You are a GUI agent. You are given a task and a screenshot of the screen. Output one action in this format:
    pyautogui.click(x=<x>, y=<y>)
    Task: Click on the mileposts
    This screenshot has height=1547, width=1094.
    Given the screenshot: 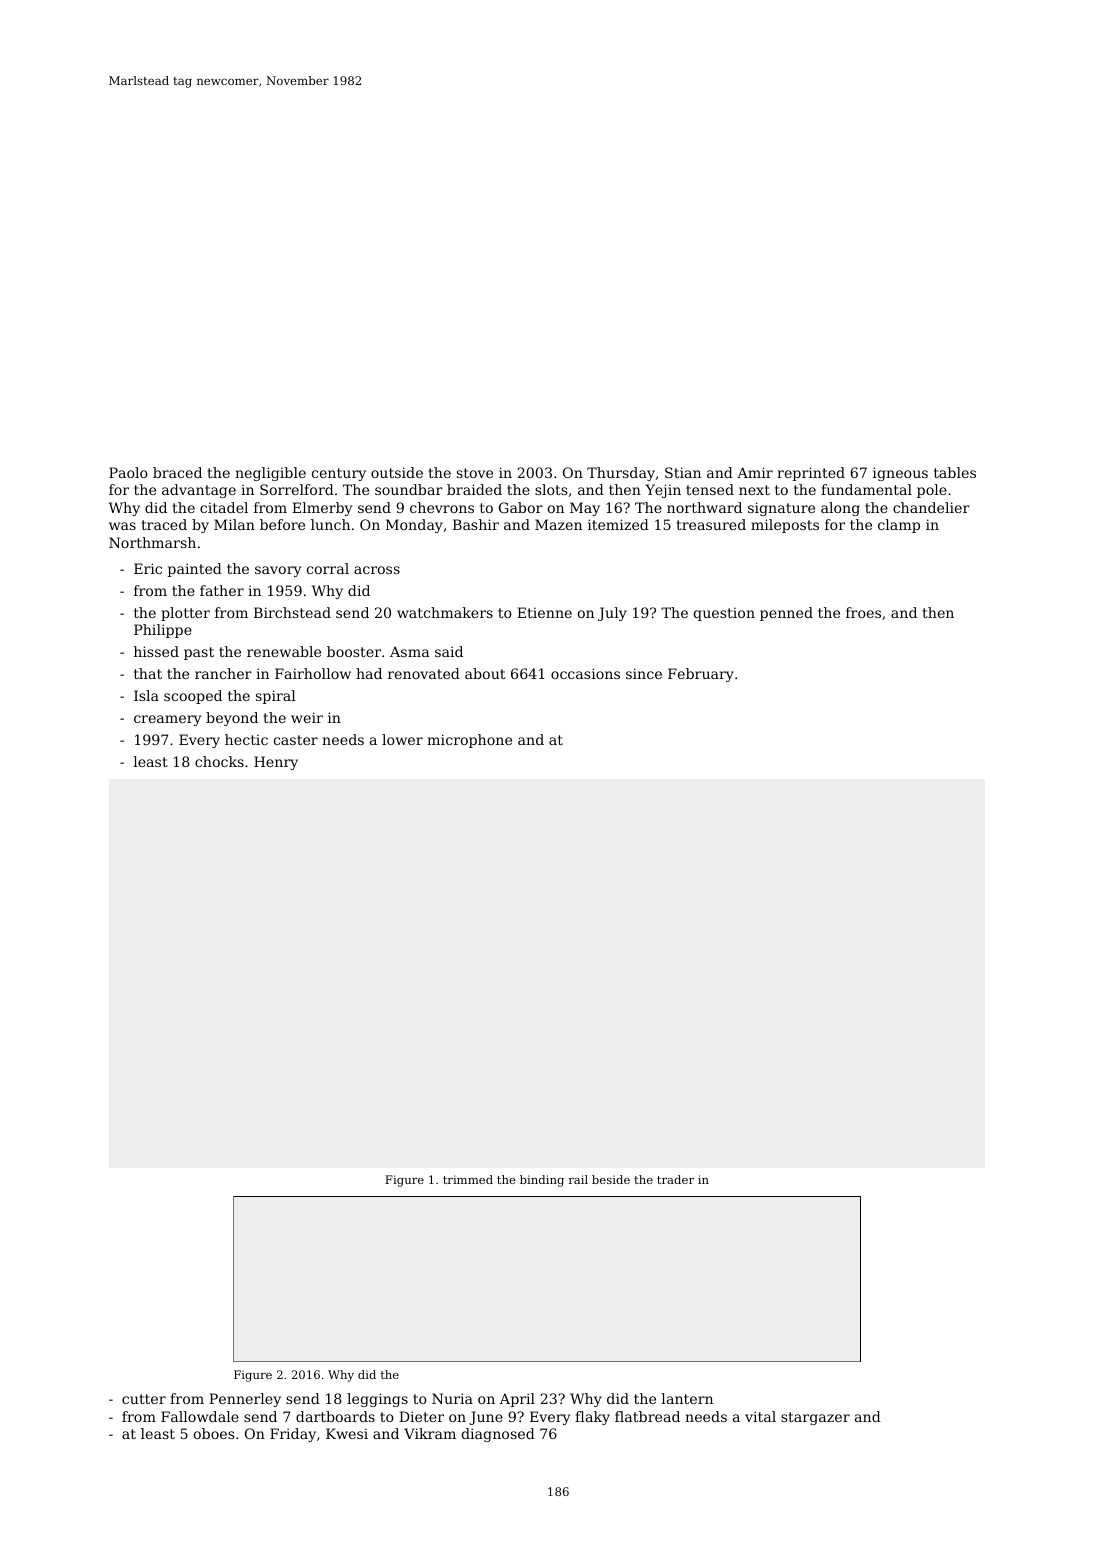 What is the action you would take?
    pyautogui.click(x=785, y=526)
